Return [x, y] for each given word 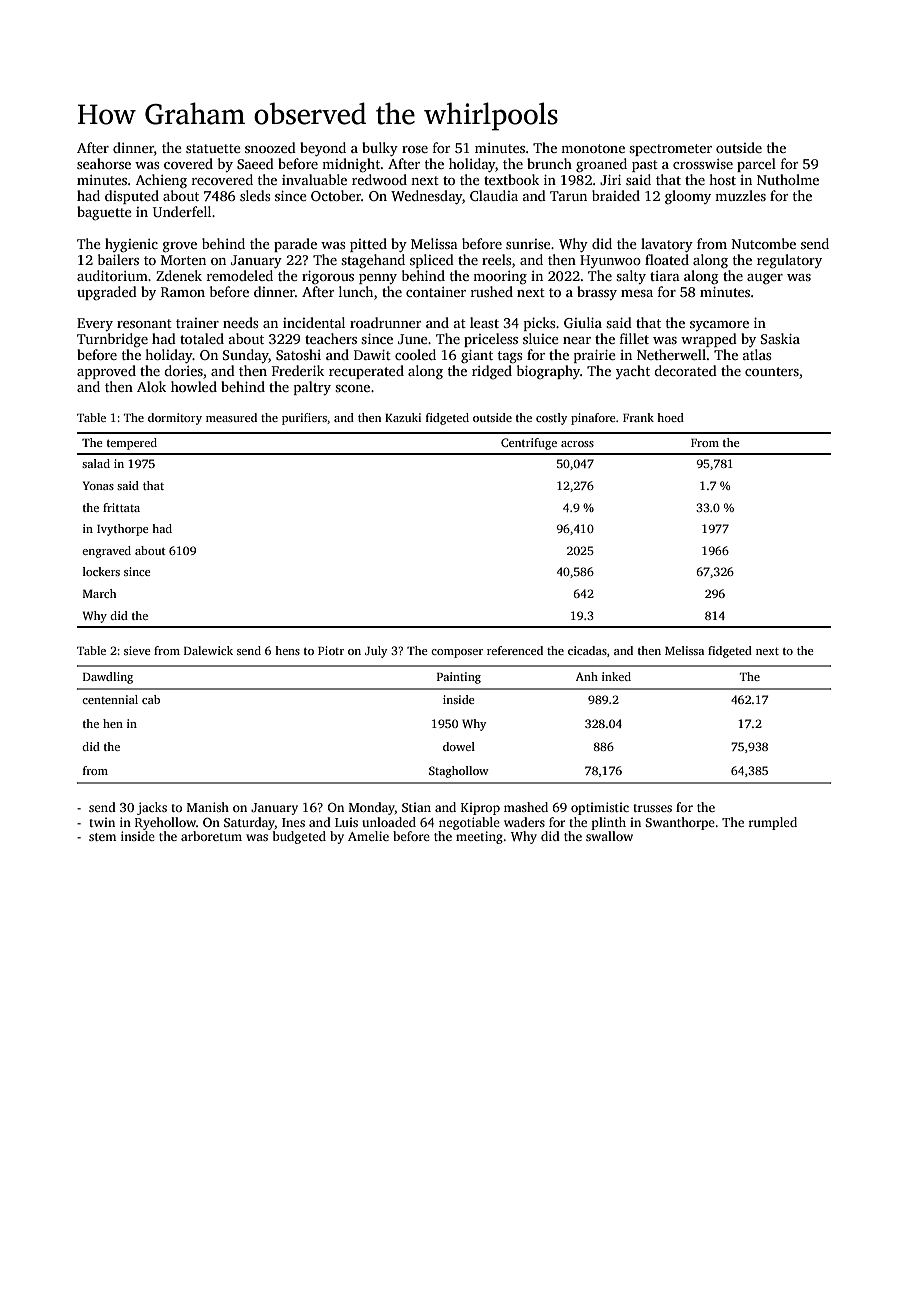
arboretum [211, 836]
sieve [137, 650]
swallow [609, 836]
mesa [637, 293]
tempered [132, 444]
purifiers [304, 419]
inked [616, 676]
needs [240, 322]
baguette [104, 213]
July [376, 652]
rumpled [773, 823]
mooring [500, 278]
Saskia [780, 338]
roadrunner [385, 322]
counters [772, 371]
